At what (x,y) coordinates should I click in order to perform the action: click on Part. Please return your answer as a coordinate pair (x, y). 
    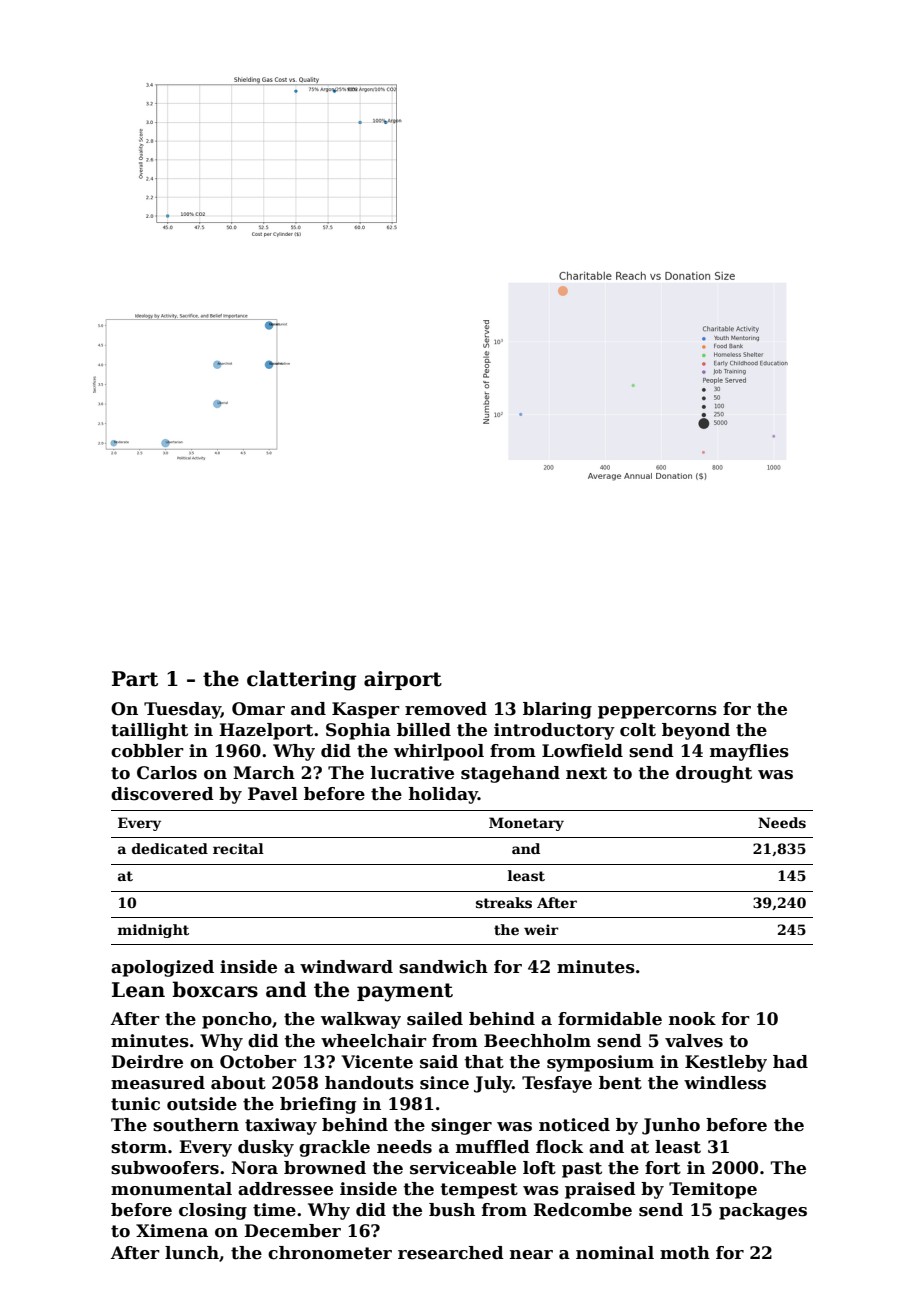
    Looking at the image, I should click on (135, 679).
